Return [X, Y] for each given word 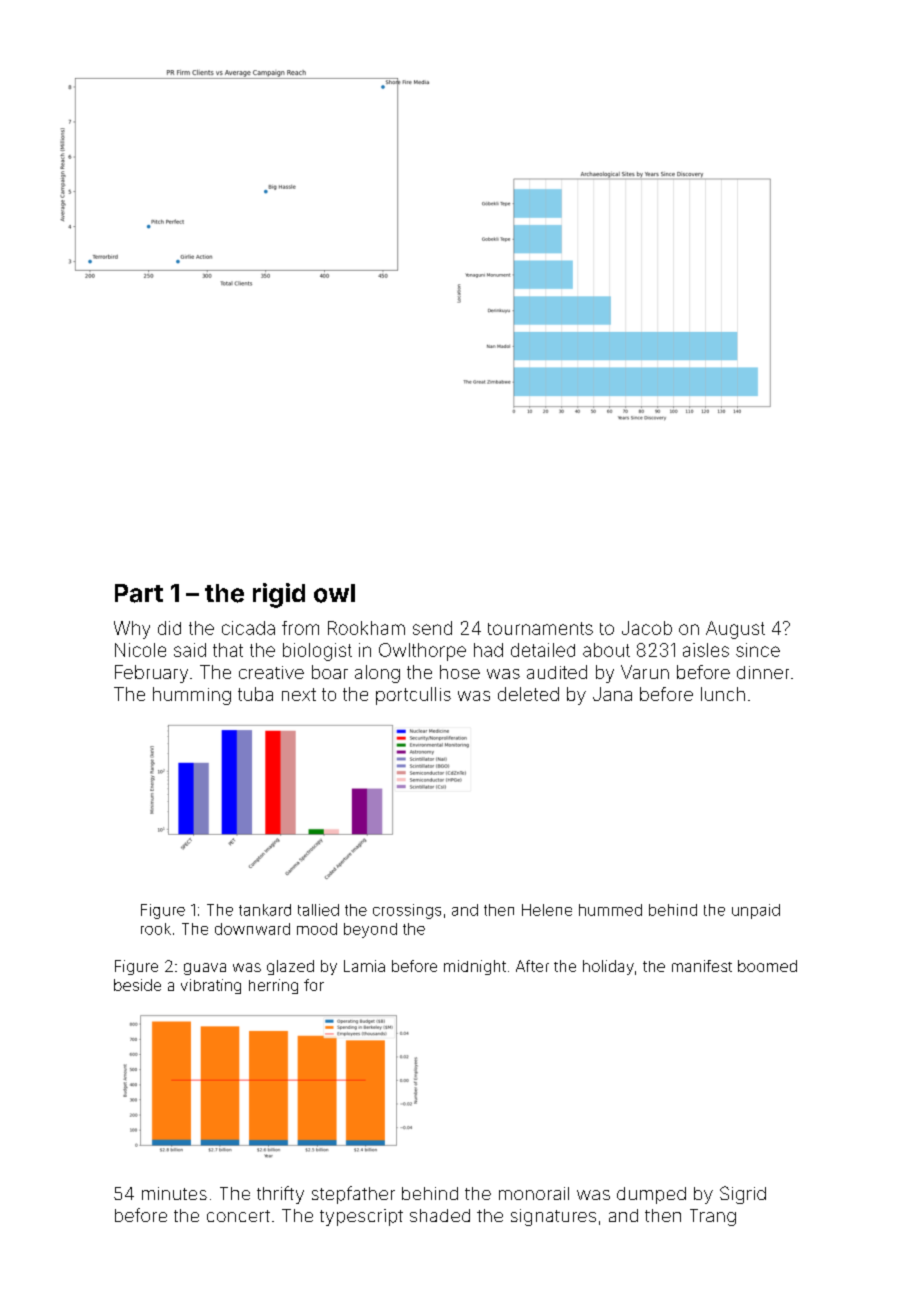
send [432, 628]
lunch [723, 694]
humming [192, 696]
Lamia [364, 966]
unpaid [756, 911]
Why [132, 630]
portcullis [413, 696]
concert [238, 1216]
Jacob [647, 628]
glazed [290, 967]
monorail [534, 1193]
